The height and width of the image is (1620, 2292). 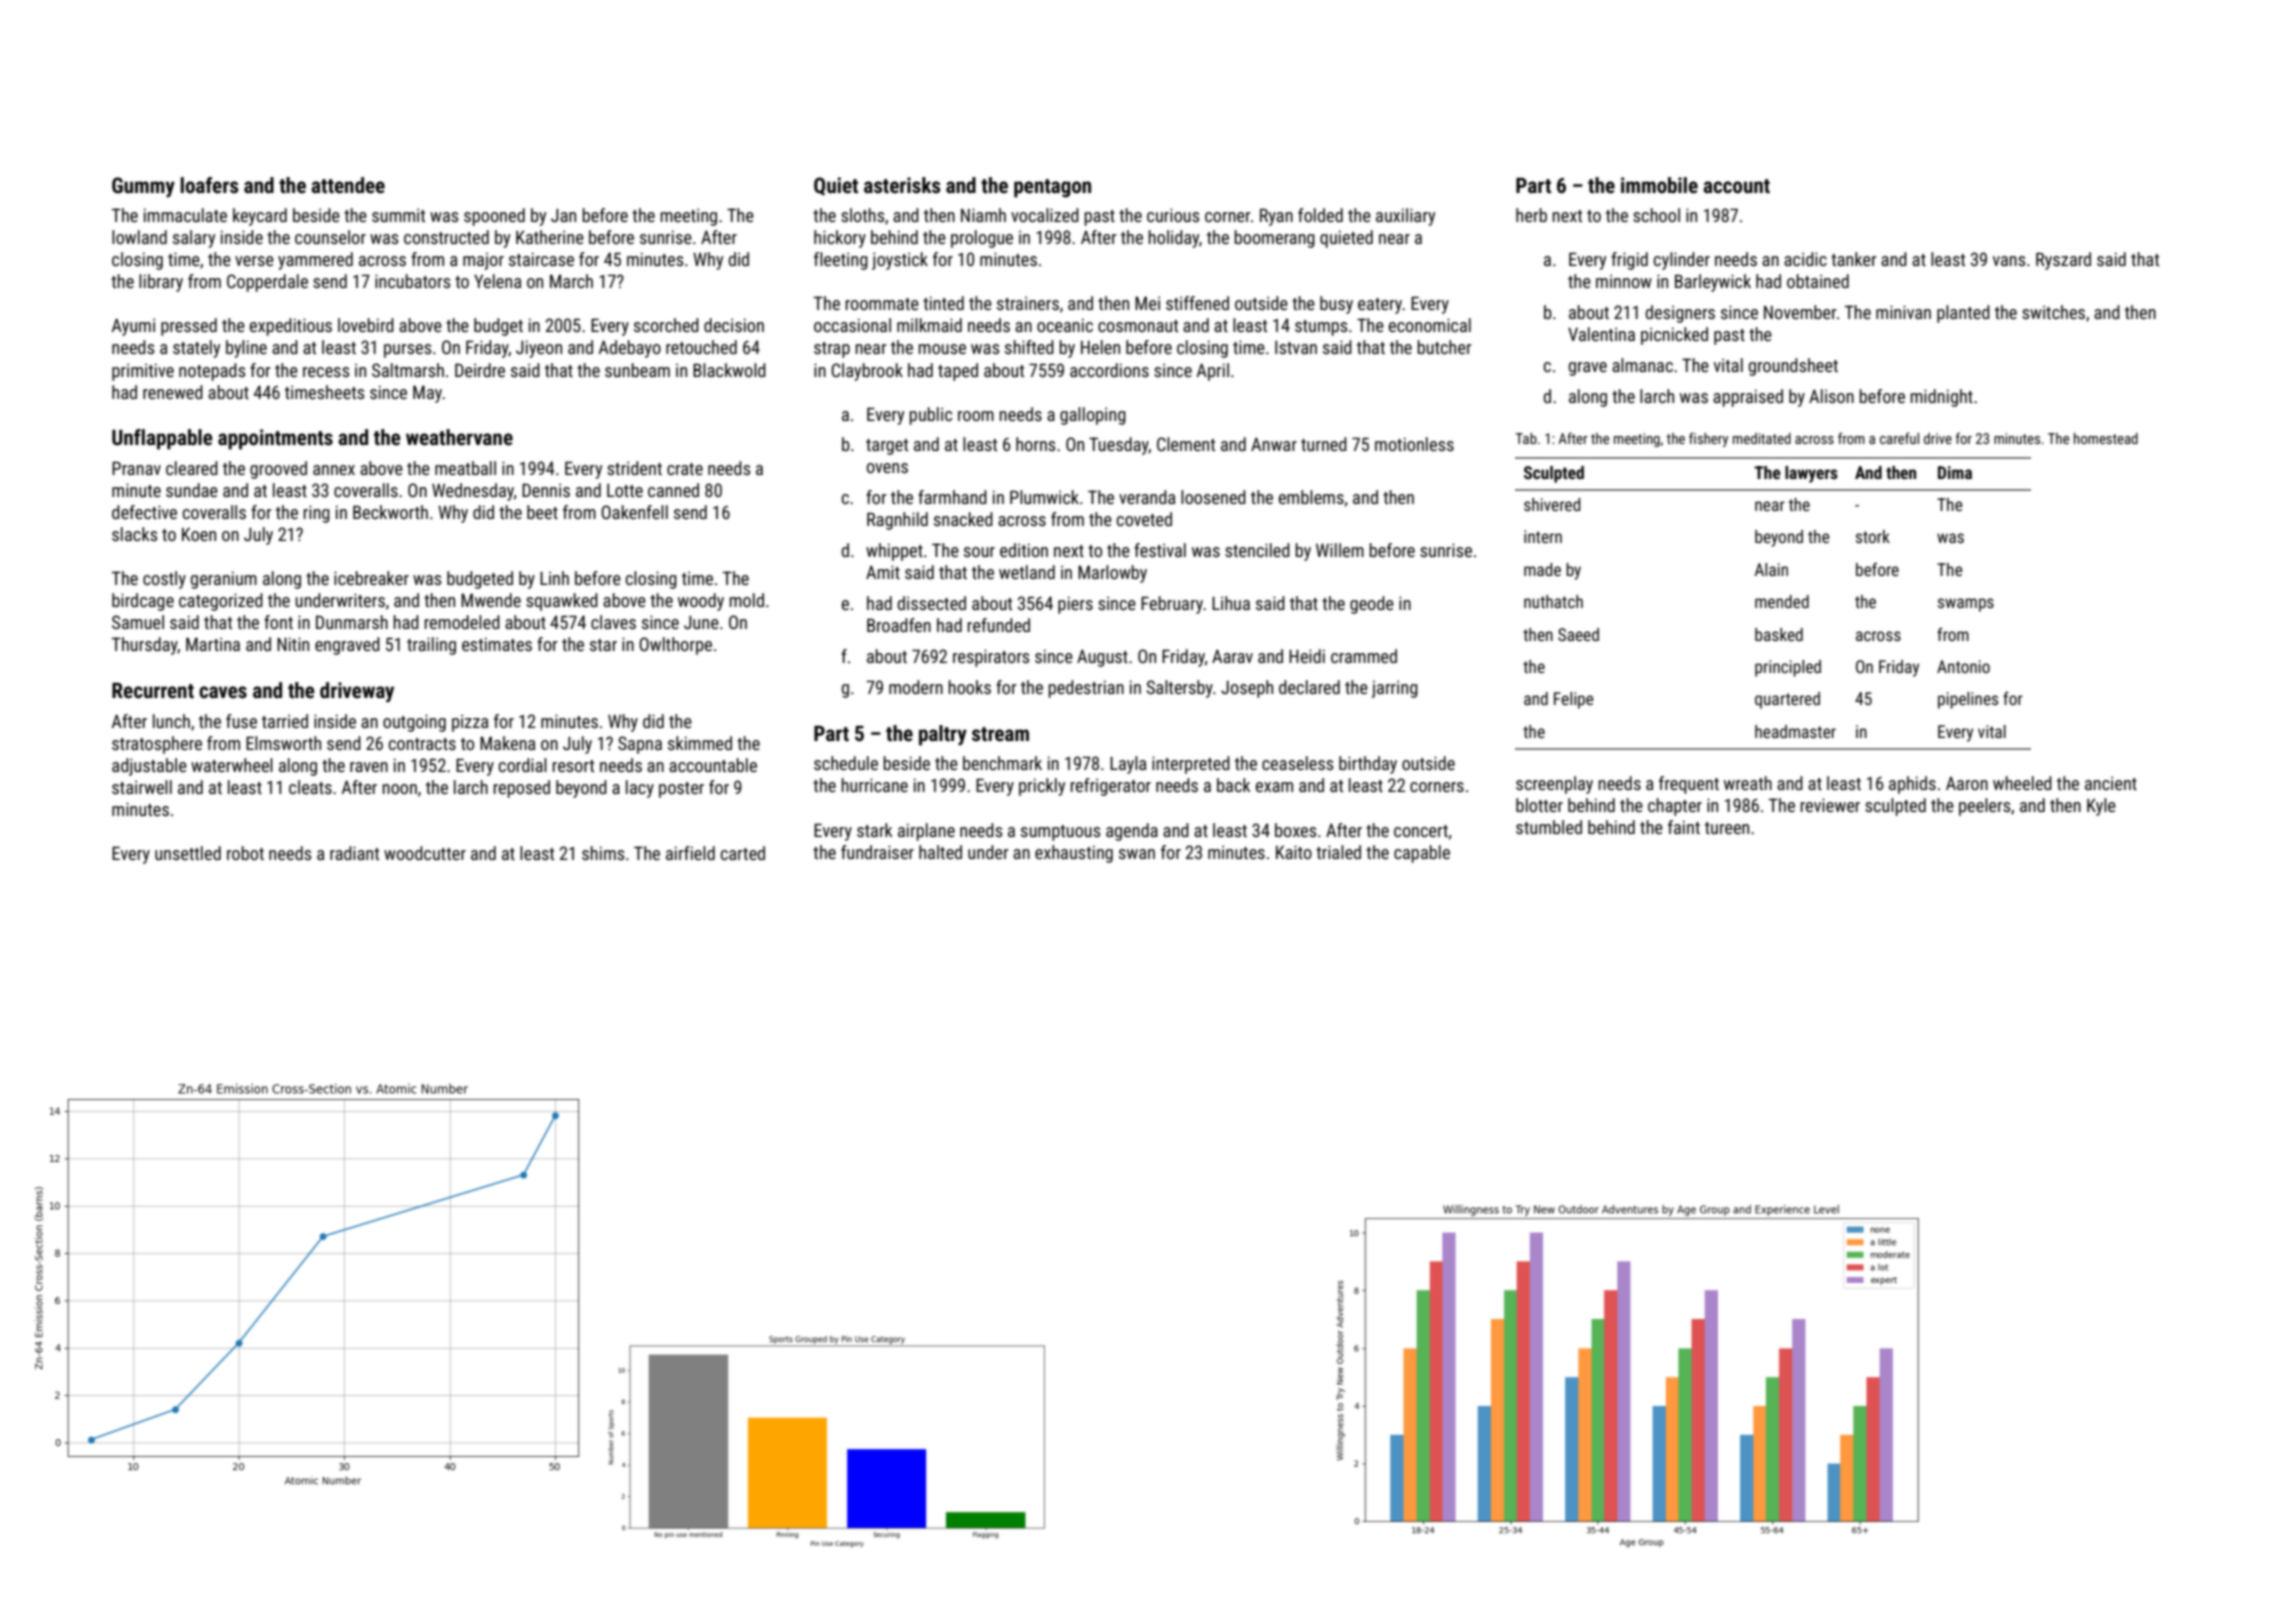 I want to click on busy, so click(x=1336, y=305).
